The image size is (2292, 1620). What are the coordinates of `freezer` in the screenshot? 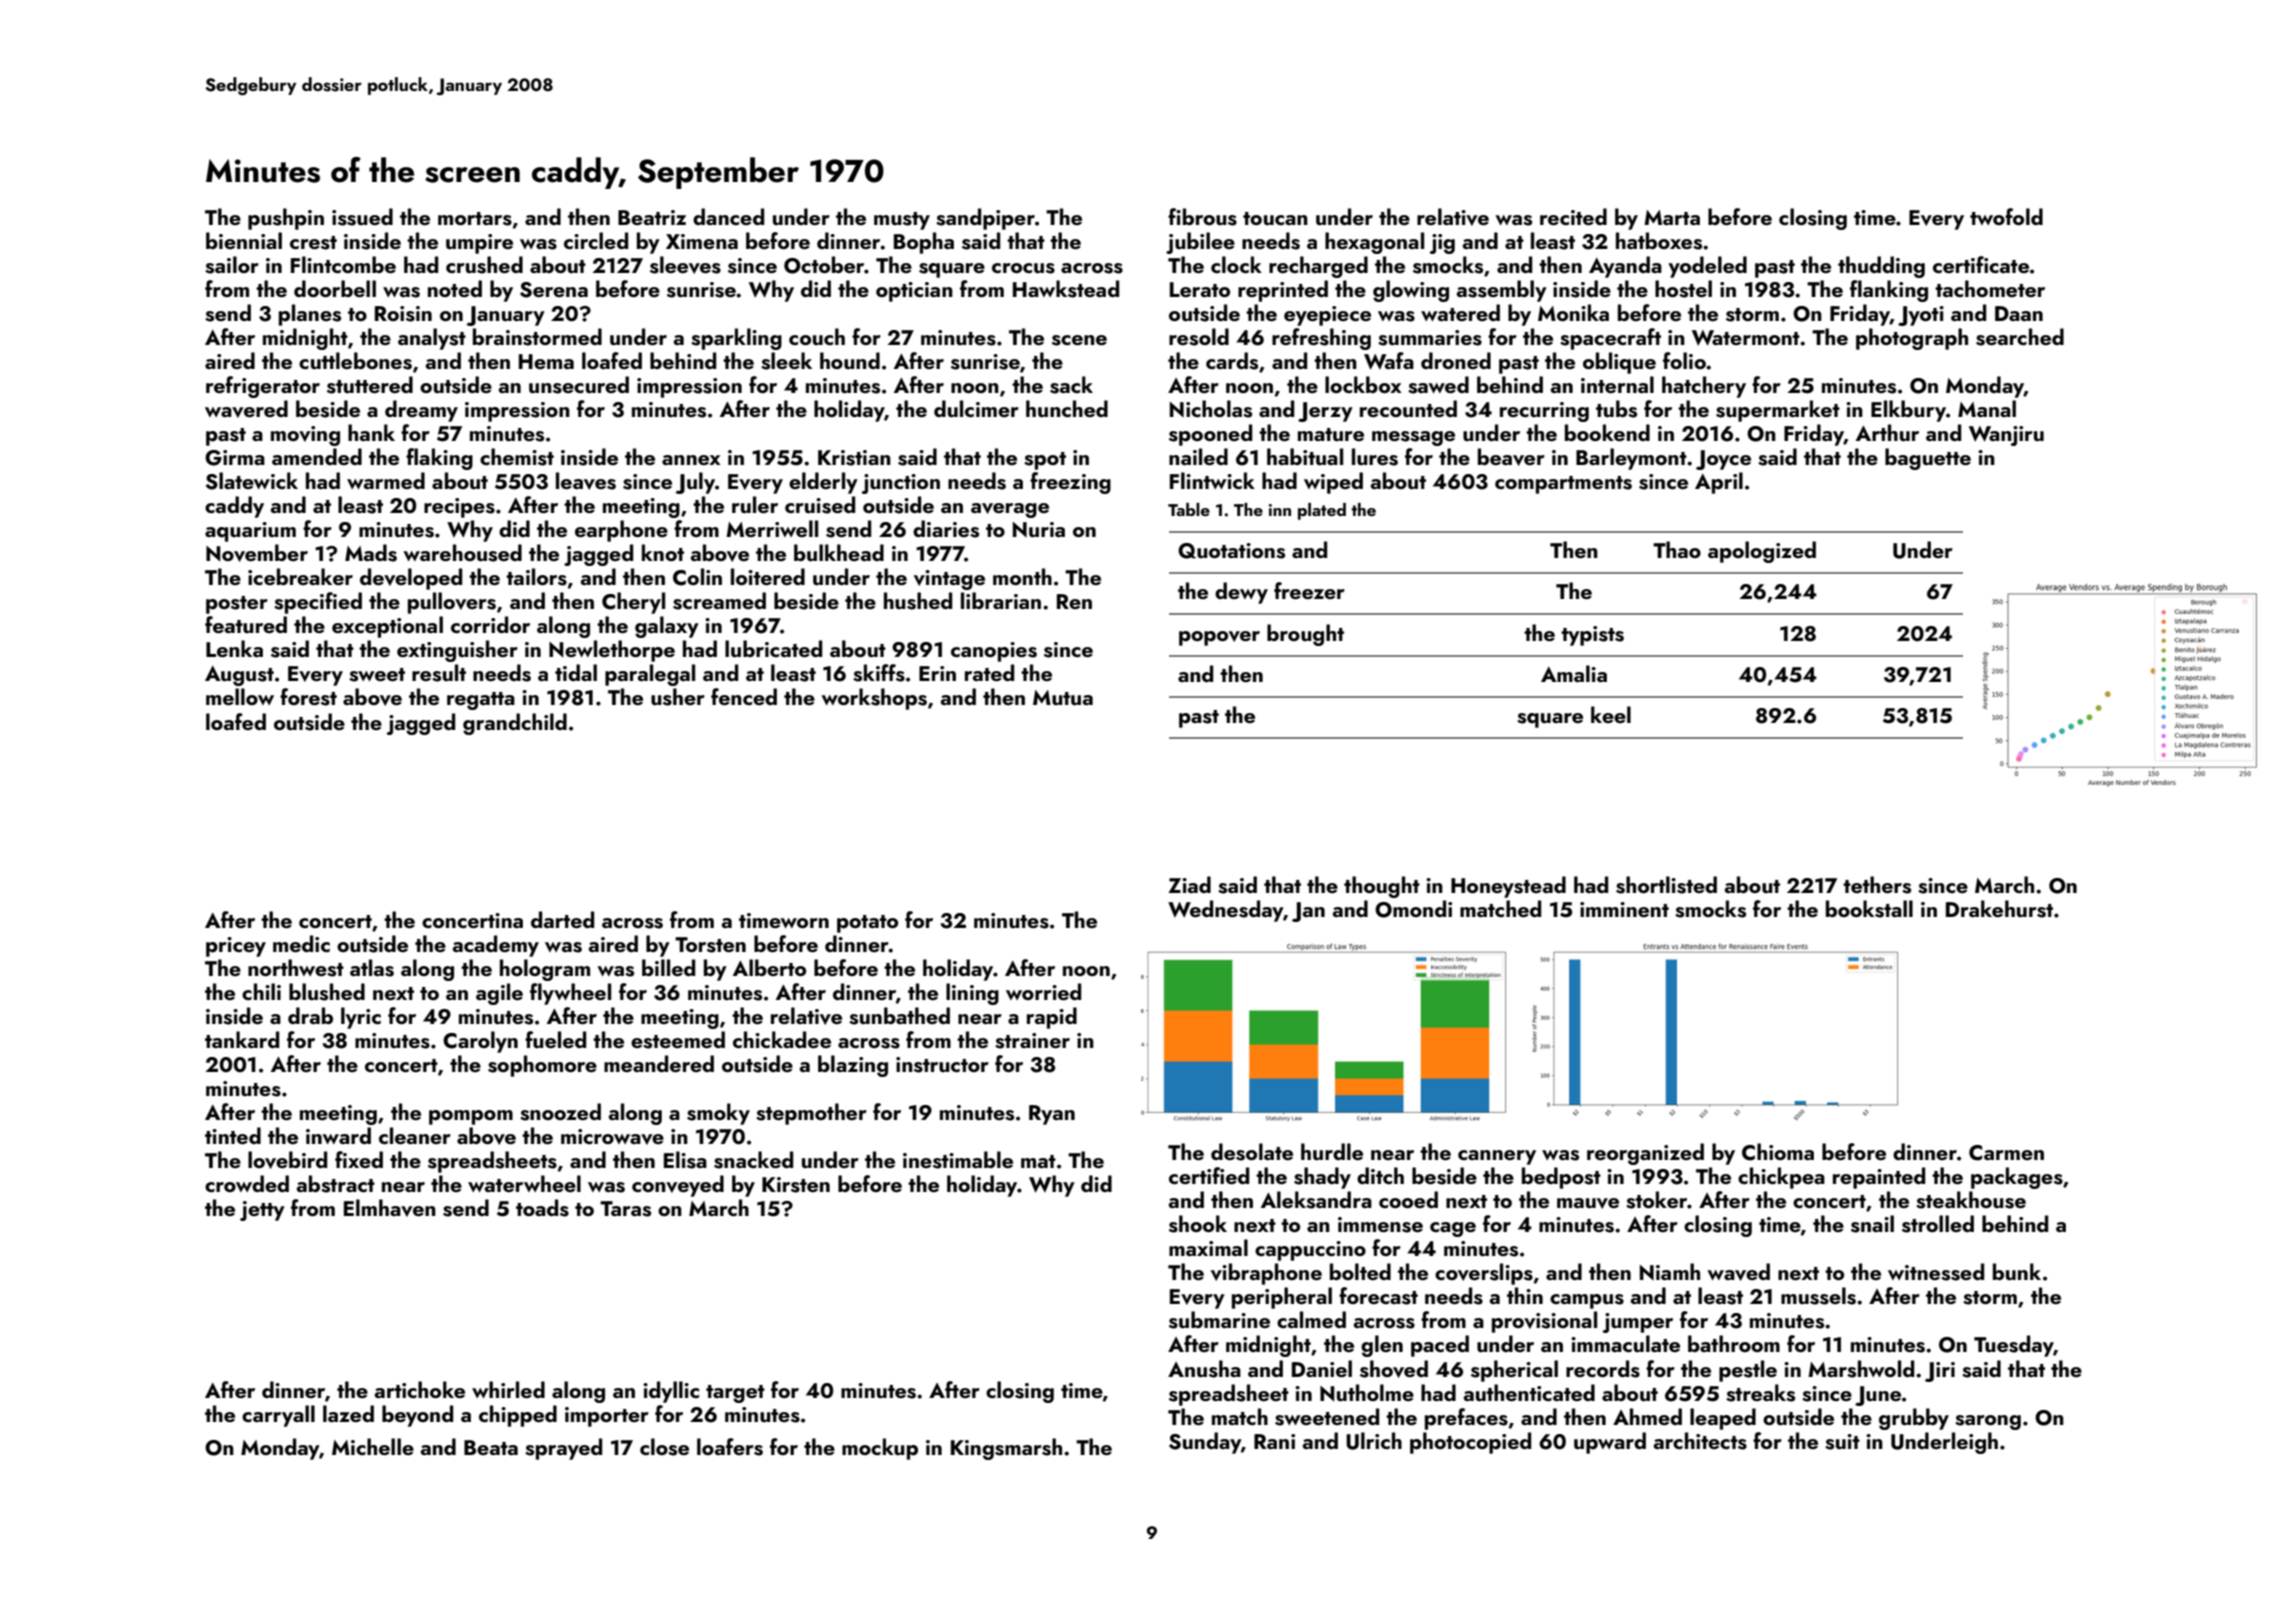 It's located at (1309, 590).
